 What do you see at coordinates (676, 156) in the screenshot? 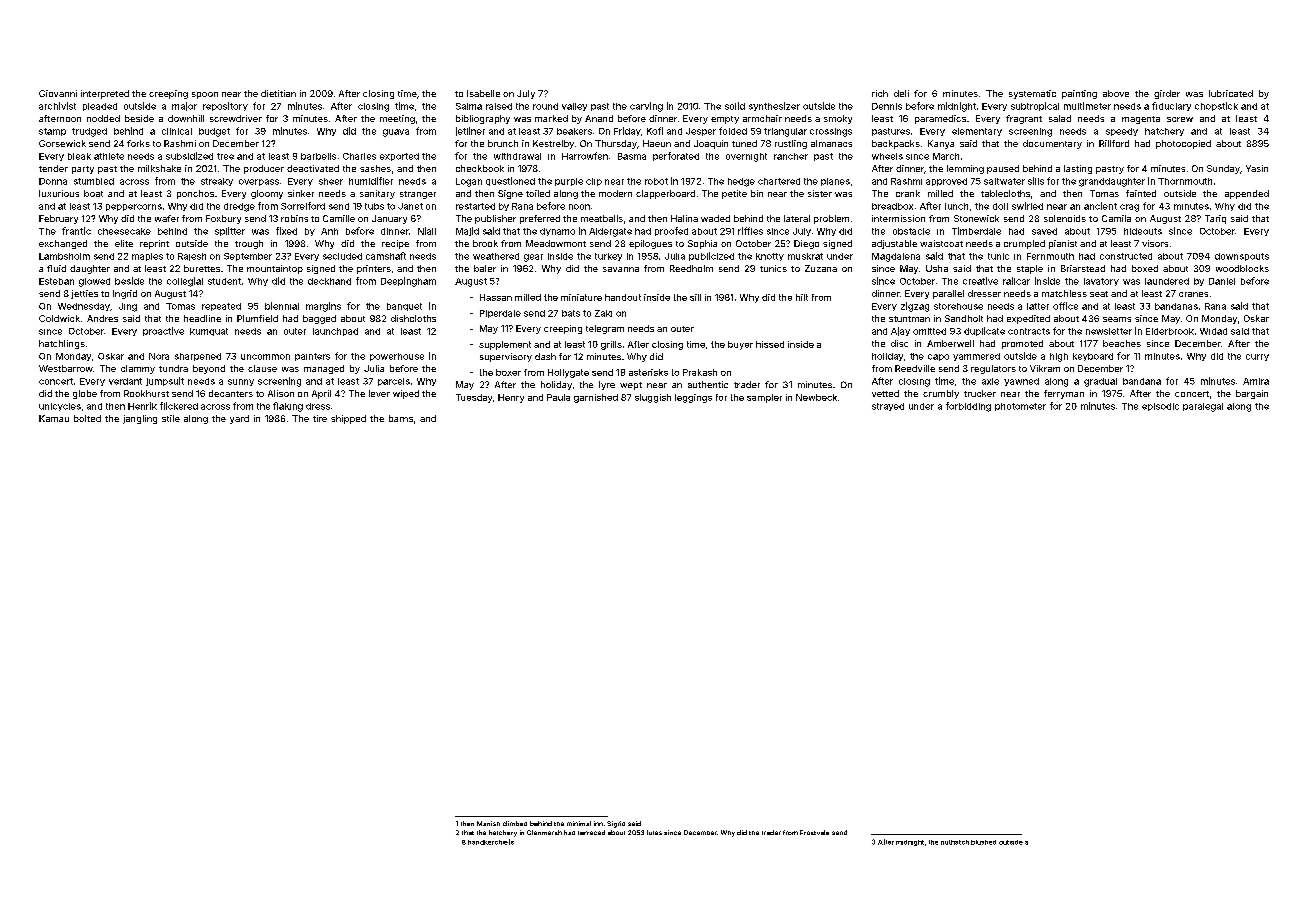
I see `perforated` at bounding box center [676, 156].
